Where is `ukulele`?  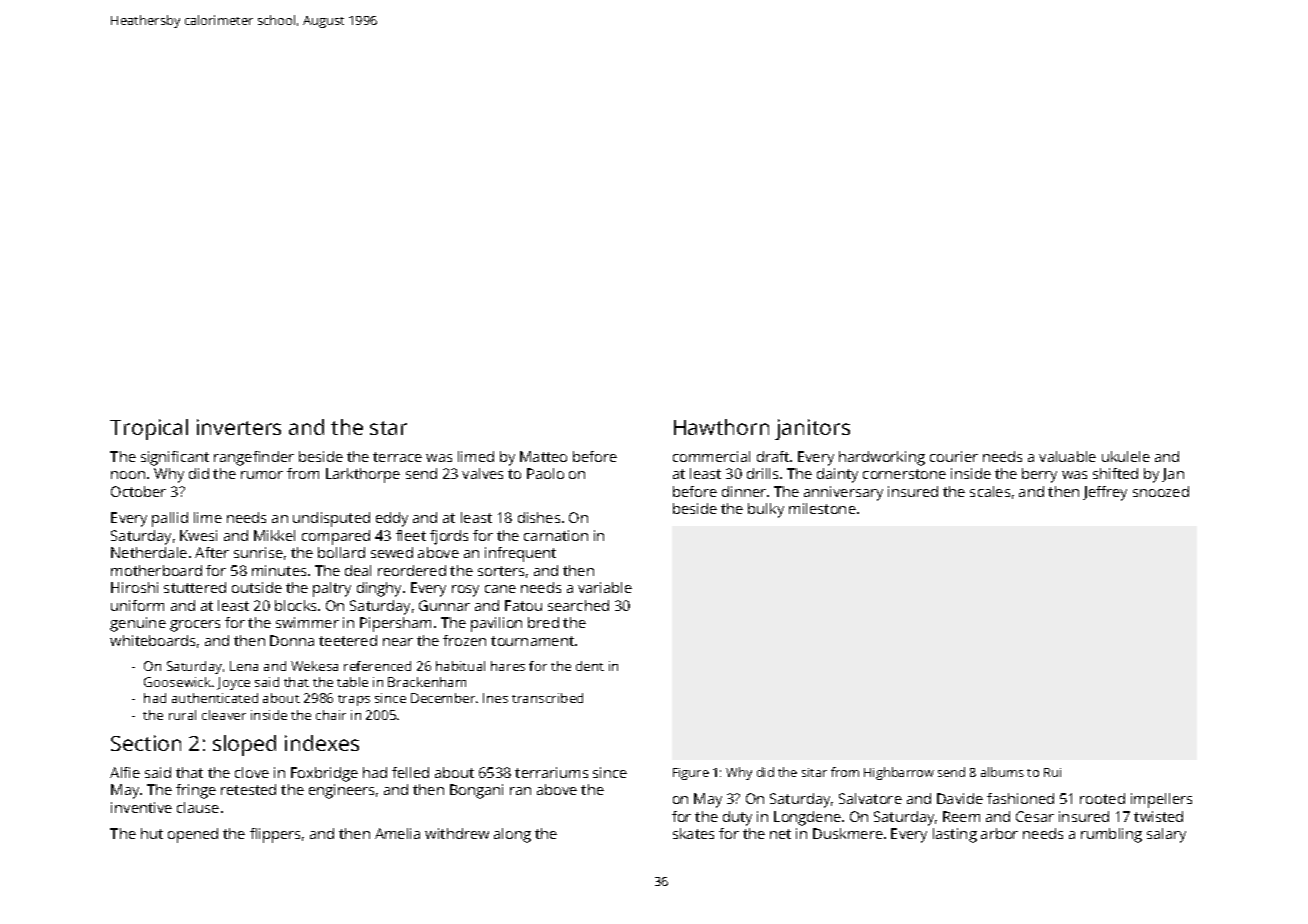 ukulele is located at coordinates (1126, 456).
